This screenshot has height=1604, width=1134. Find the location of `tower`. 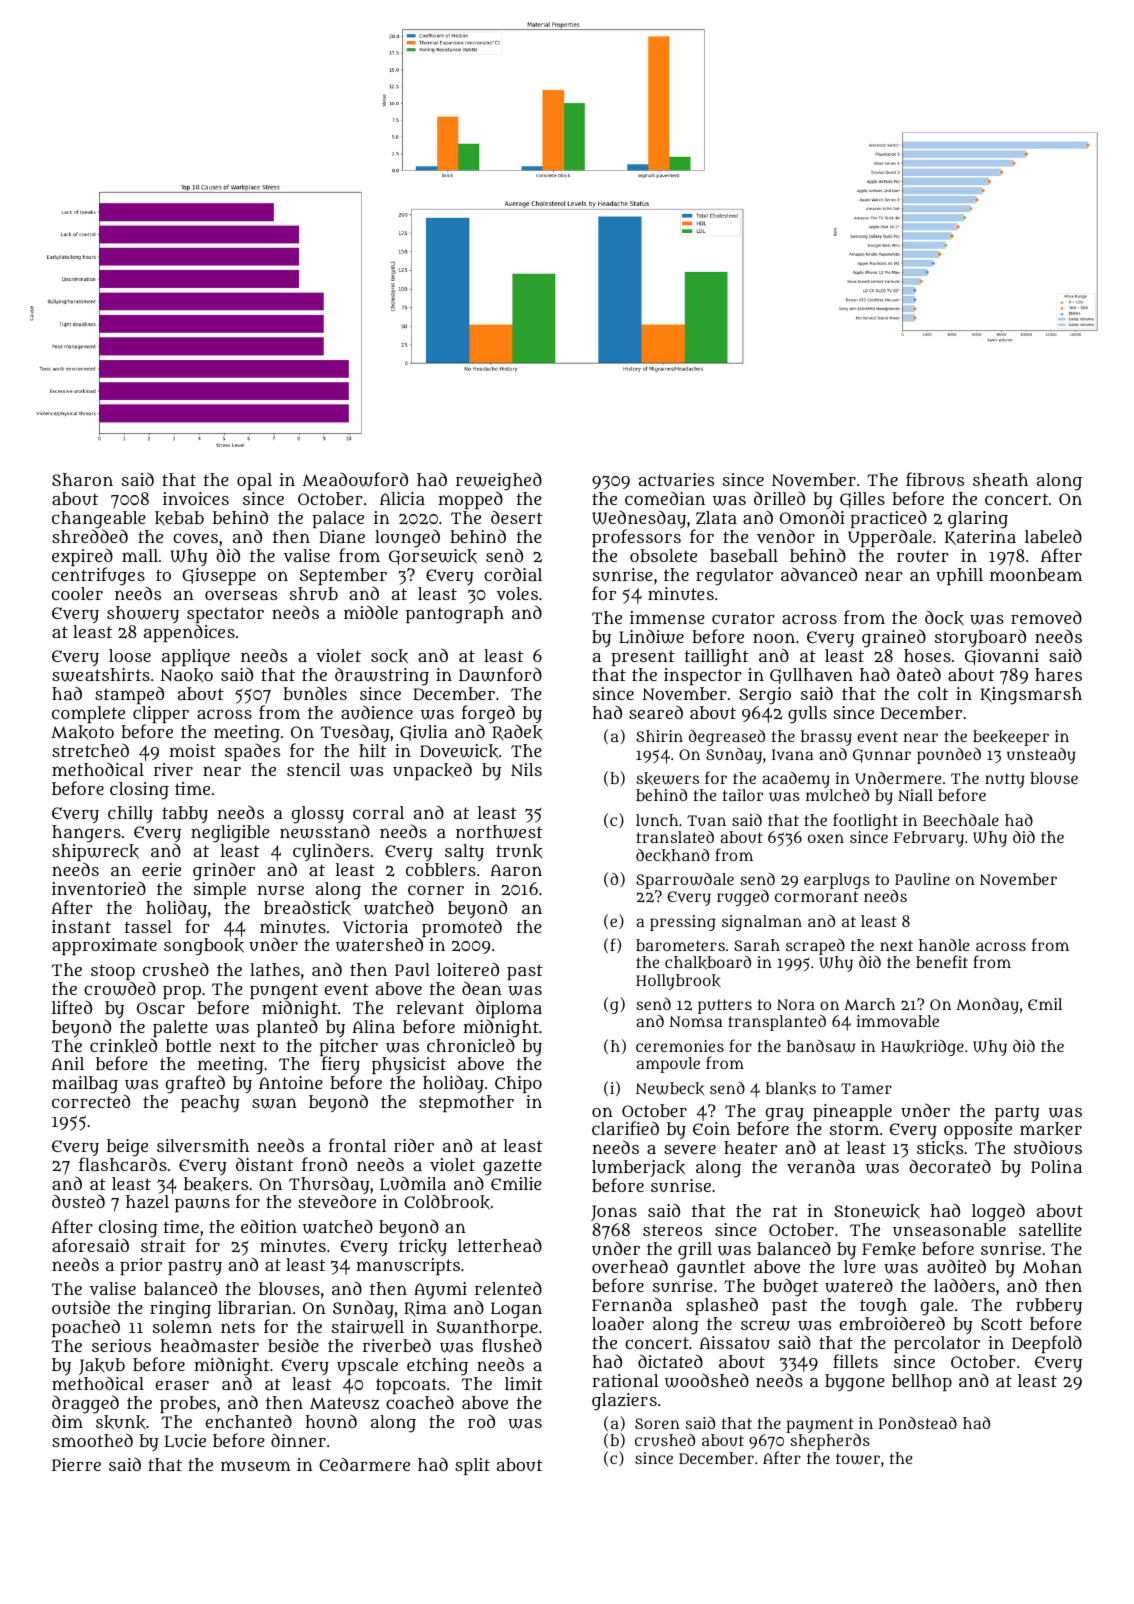

tower is located at coordinates (858, 1459).
